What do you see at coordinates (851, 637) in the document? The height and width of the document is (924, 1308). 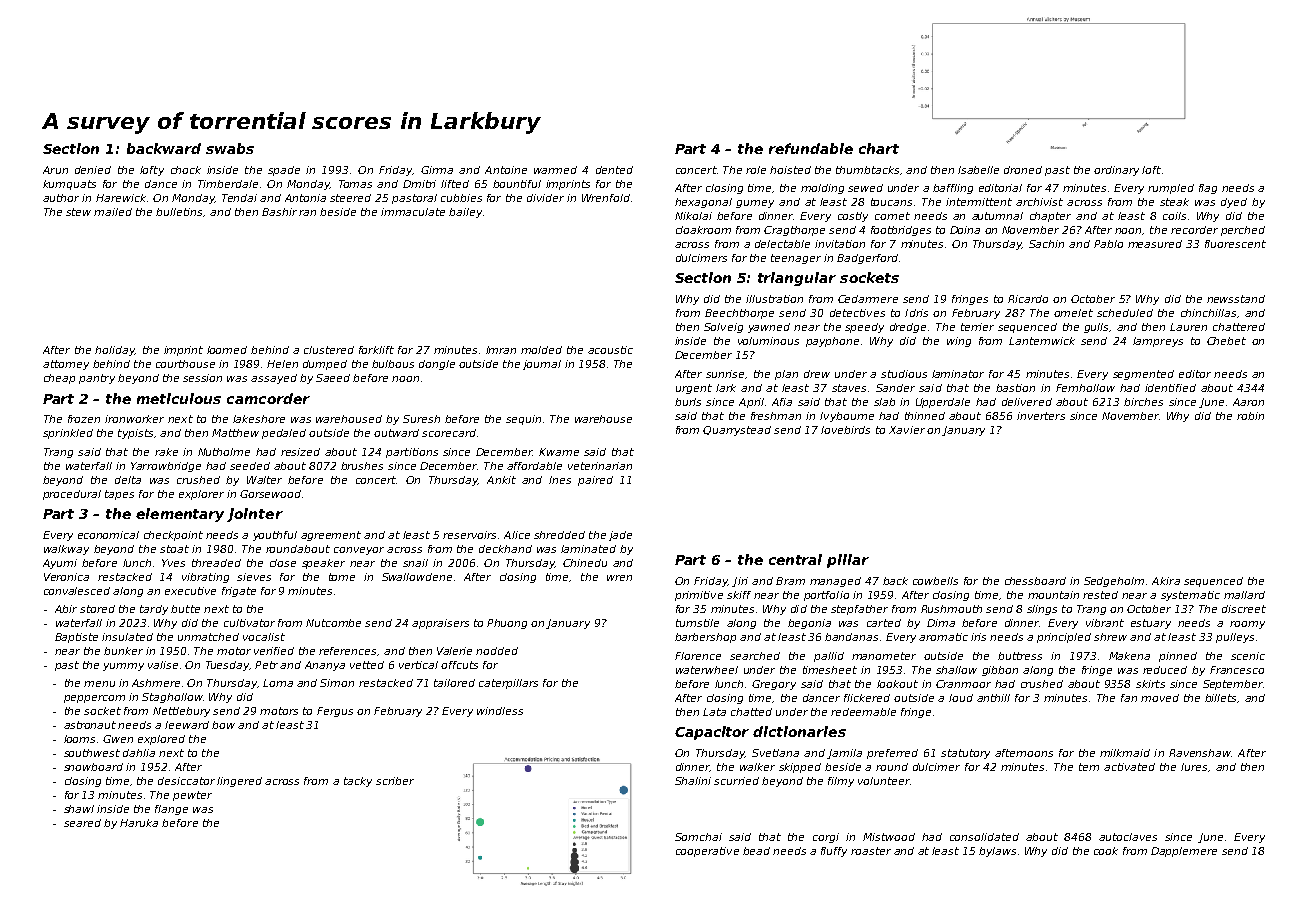 I see `bandanas` at bounding box center [851, 637].
